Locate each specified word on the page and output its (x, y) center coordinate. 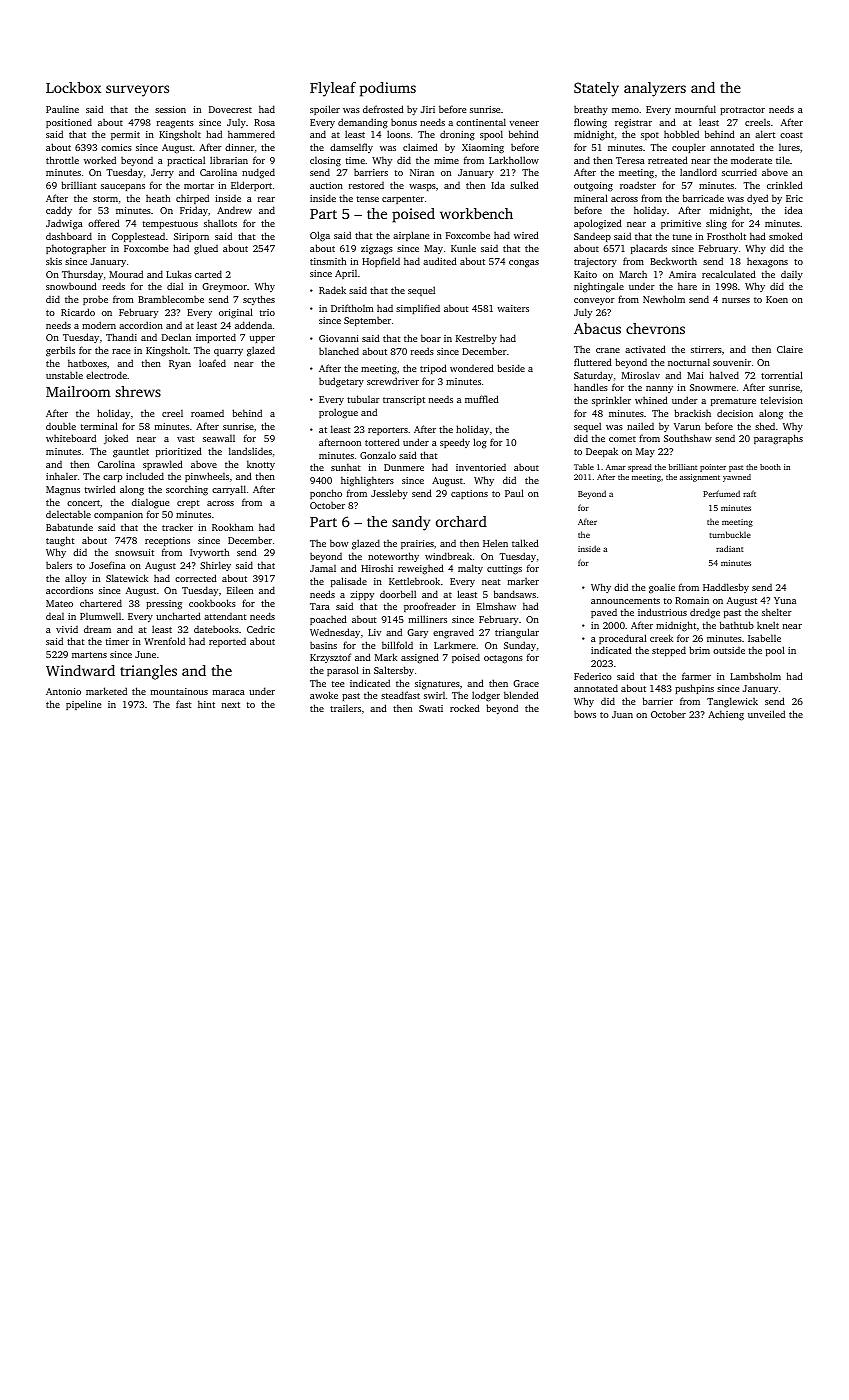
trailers (345, 708)
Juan (622, 714)
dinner (240, 147)
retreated (668, 160)
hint (206, 704)
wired (526, 235)
